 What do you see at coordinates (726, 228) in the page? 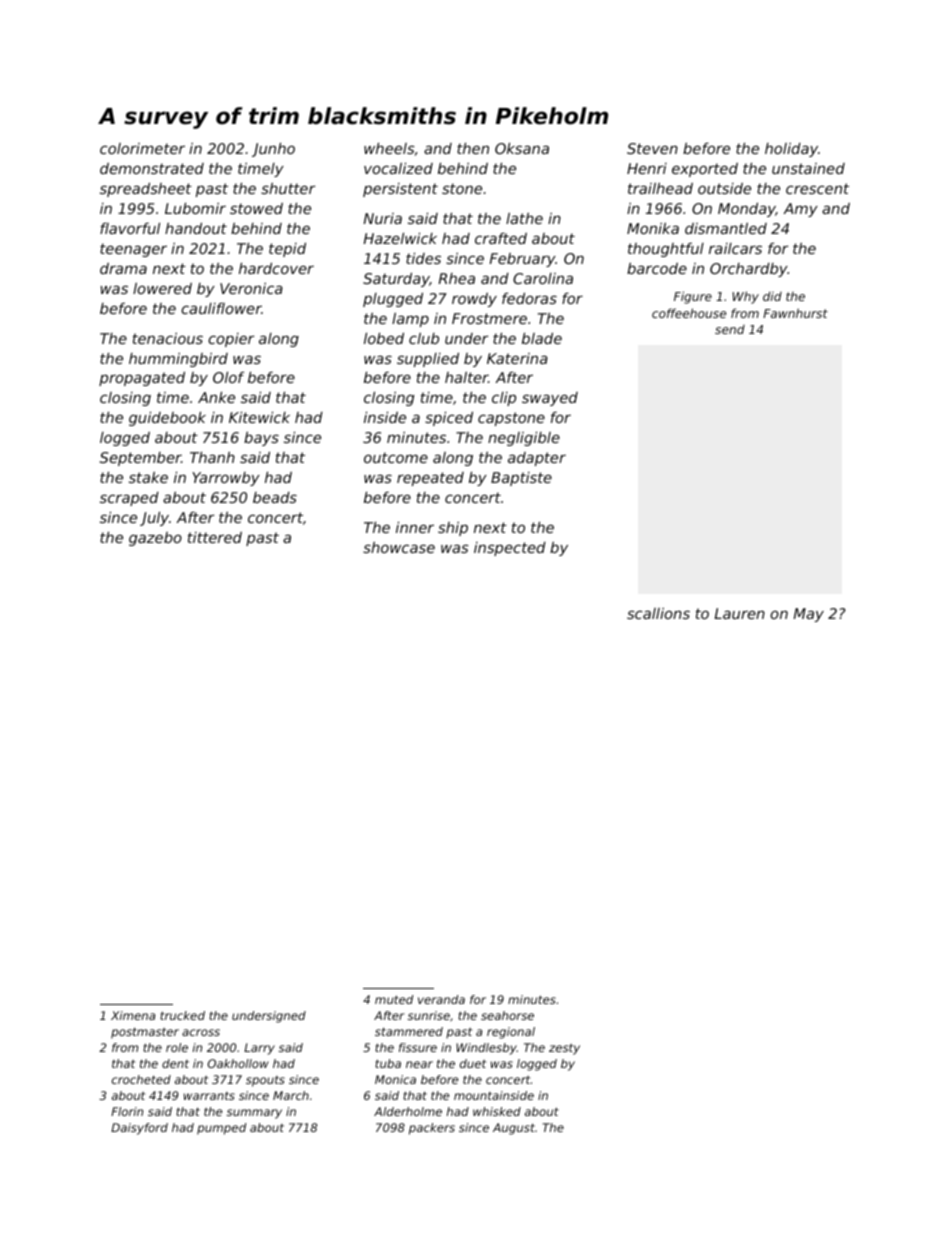
I see `dismantled` at bounding box center [726, 228].
